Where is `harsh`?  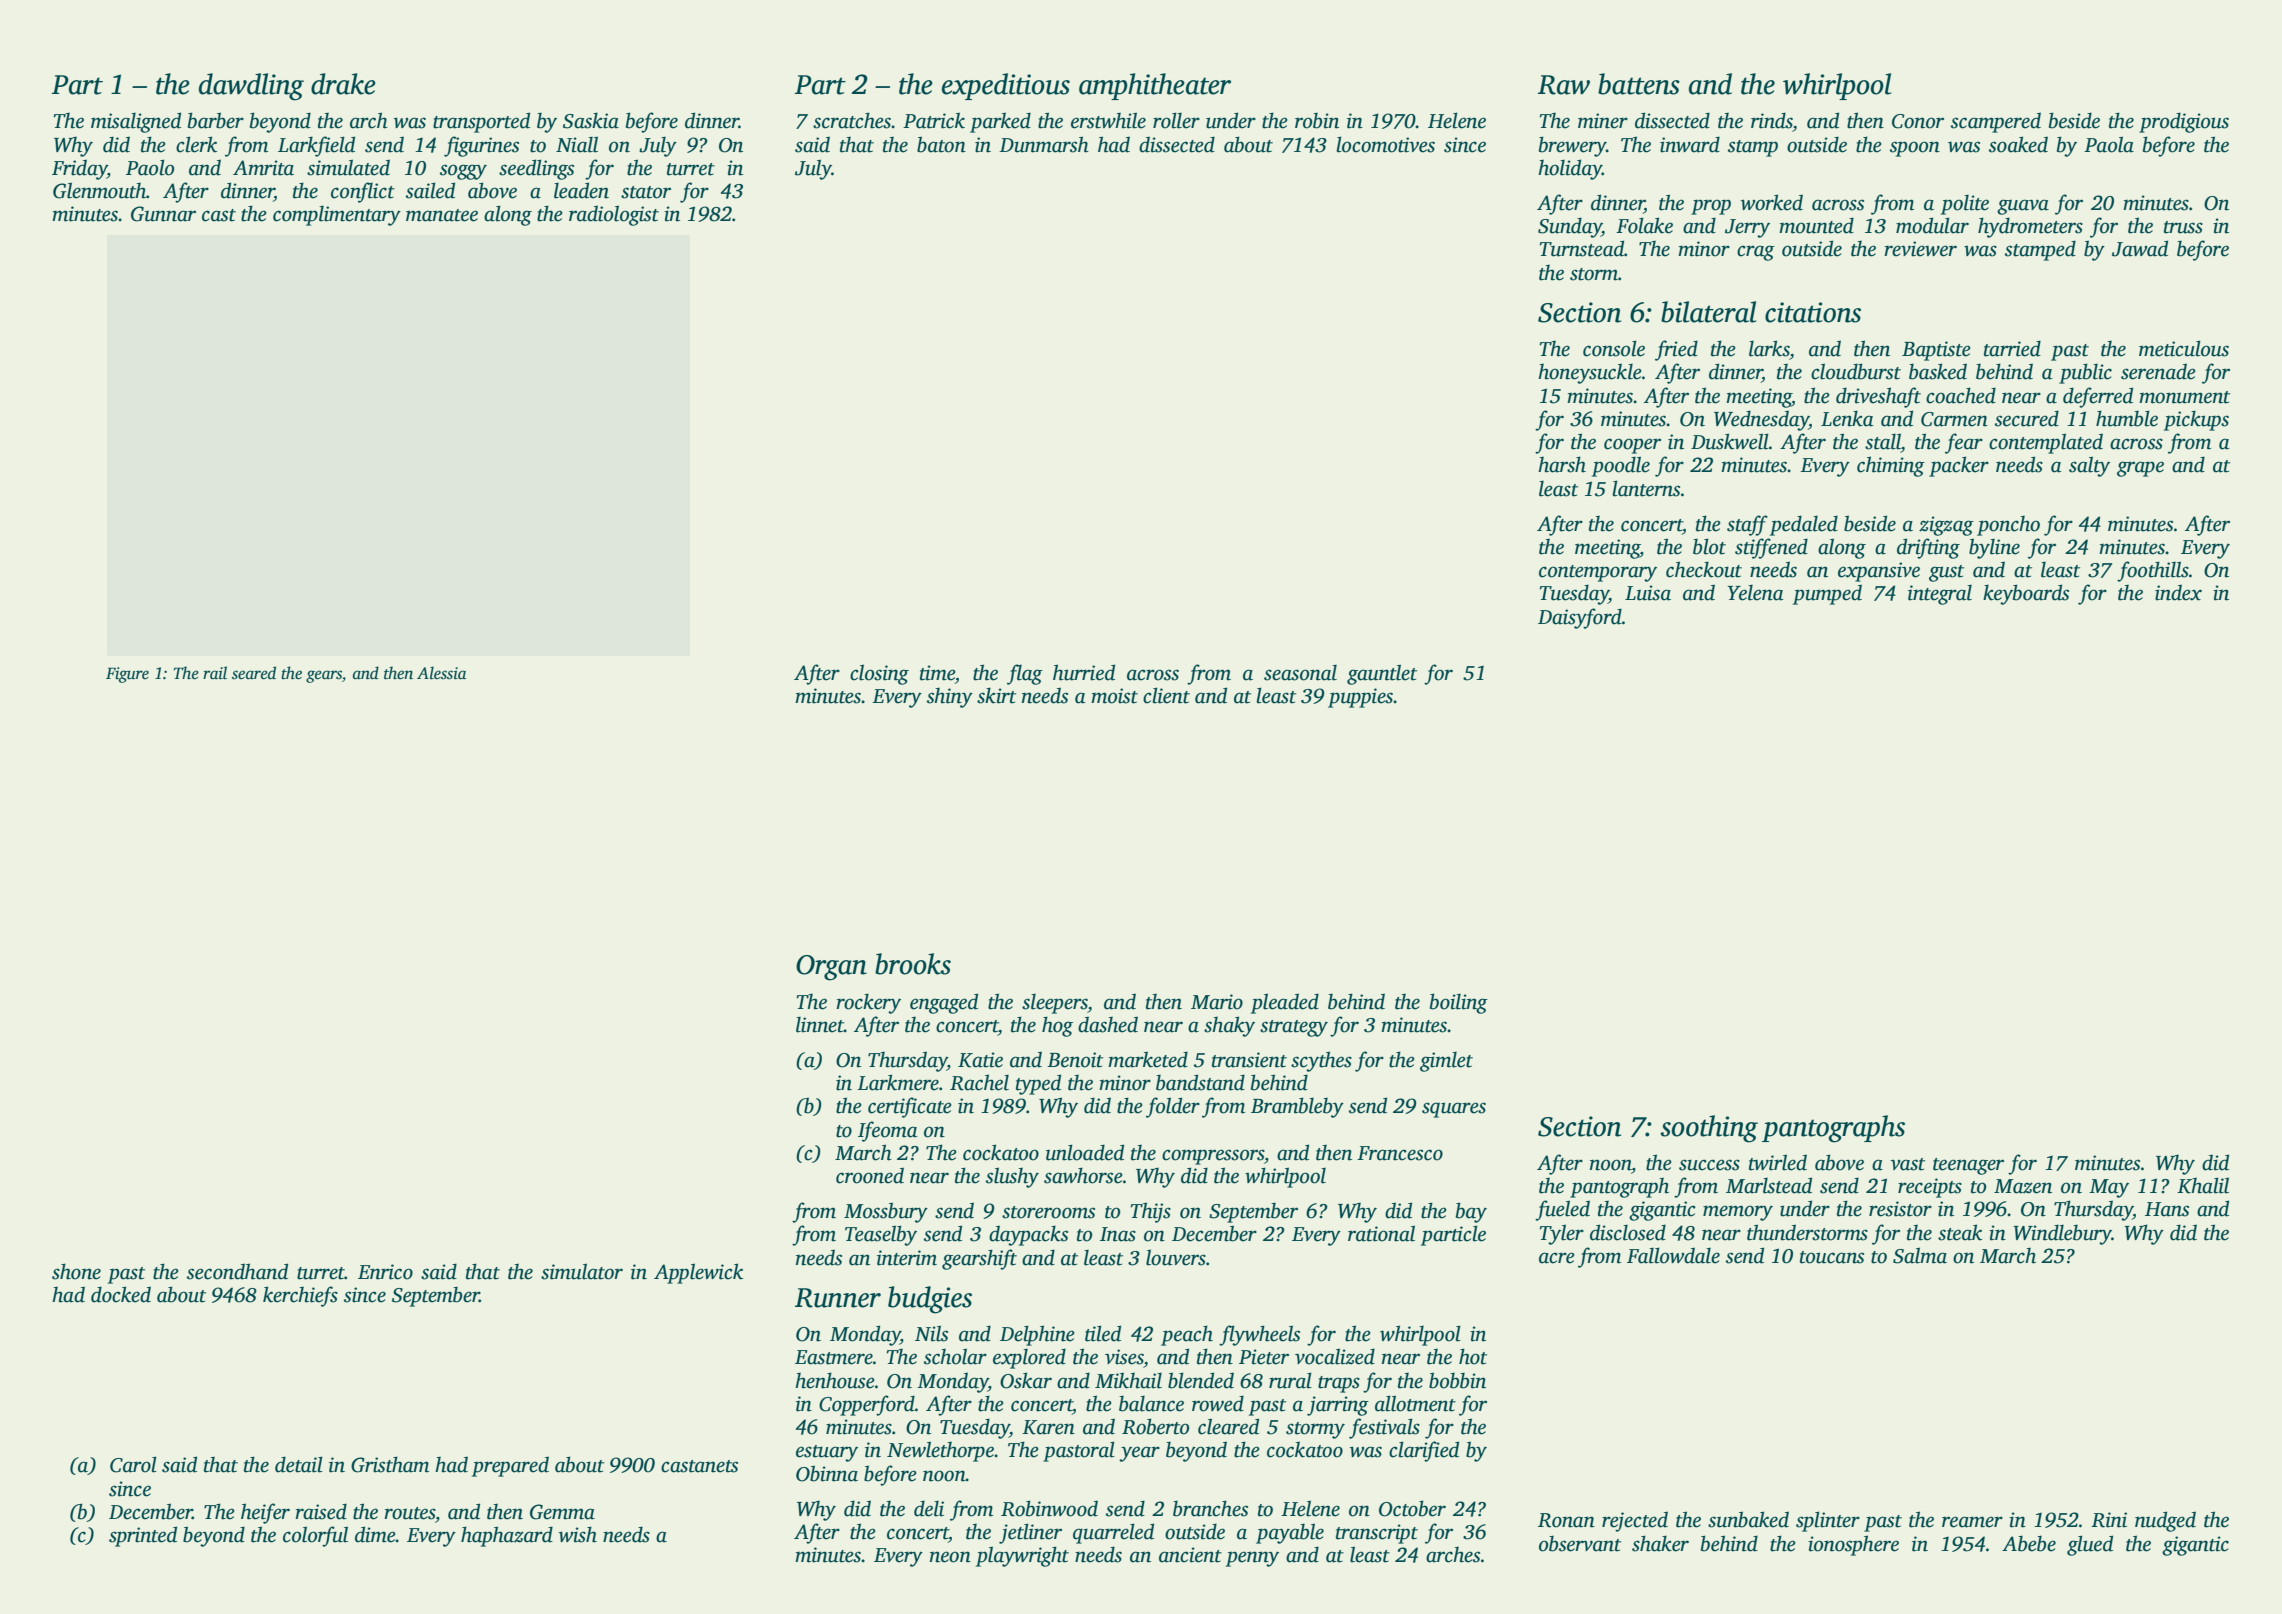
harsh is located at coordinates (1562, 464).
